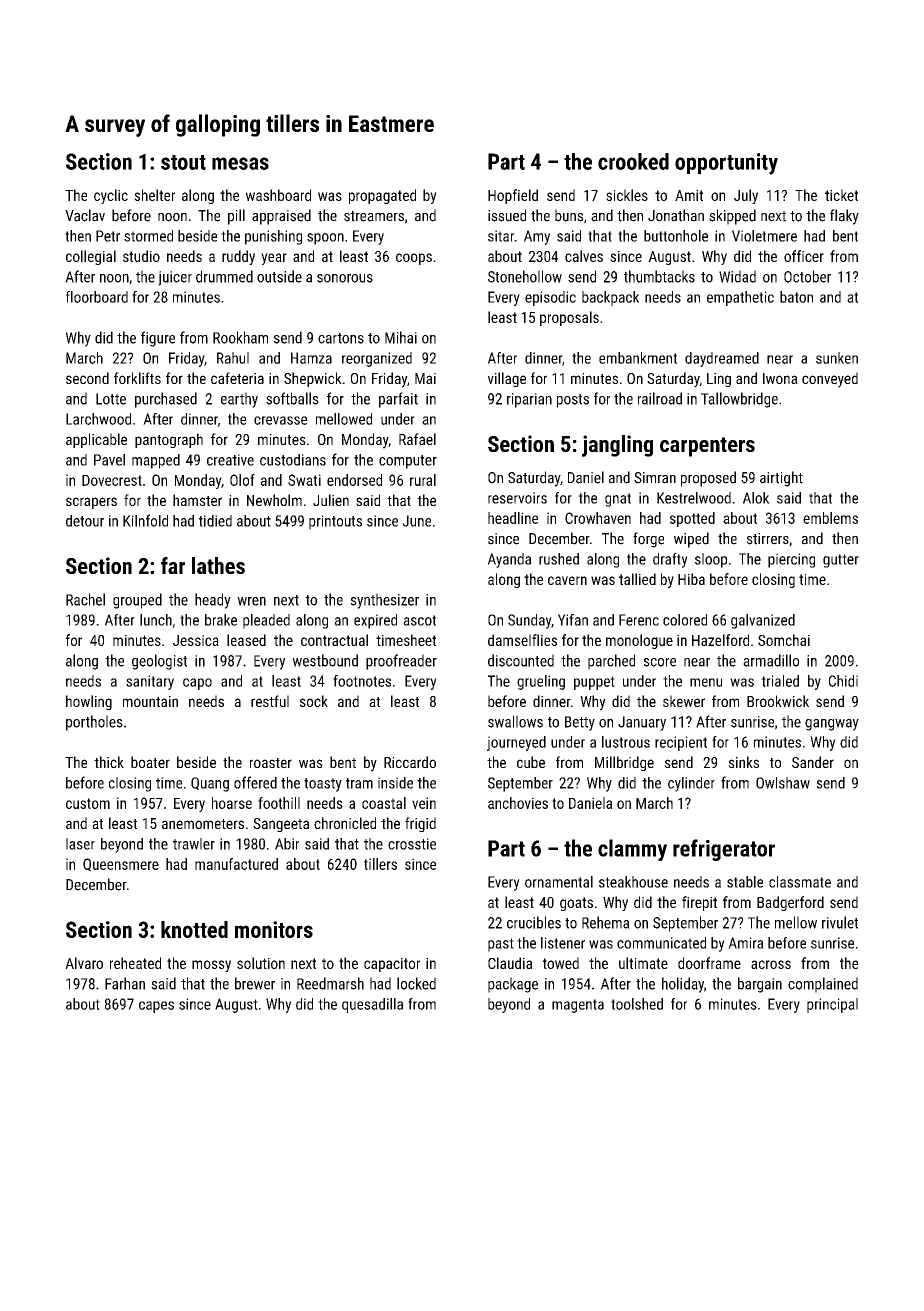 Image resolution: width=924 pixels, height=1311 pixels. I want to click on opportunity, so click(726, 164).
